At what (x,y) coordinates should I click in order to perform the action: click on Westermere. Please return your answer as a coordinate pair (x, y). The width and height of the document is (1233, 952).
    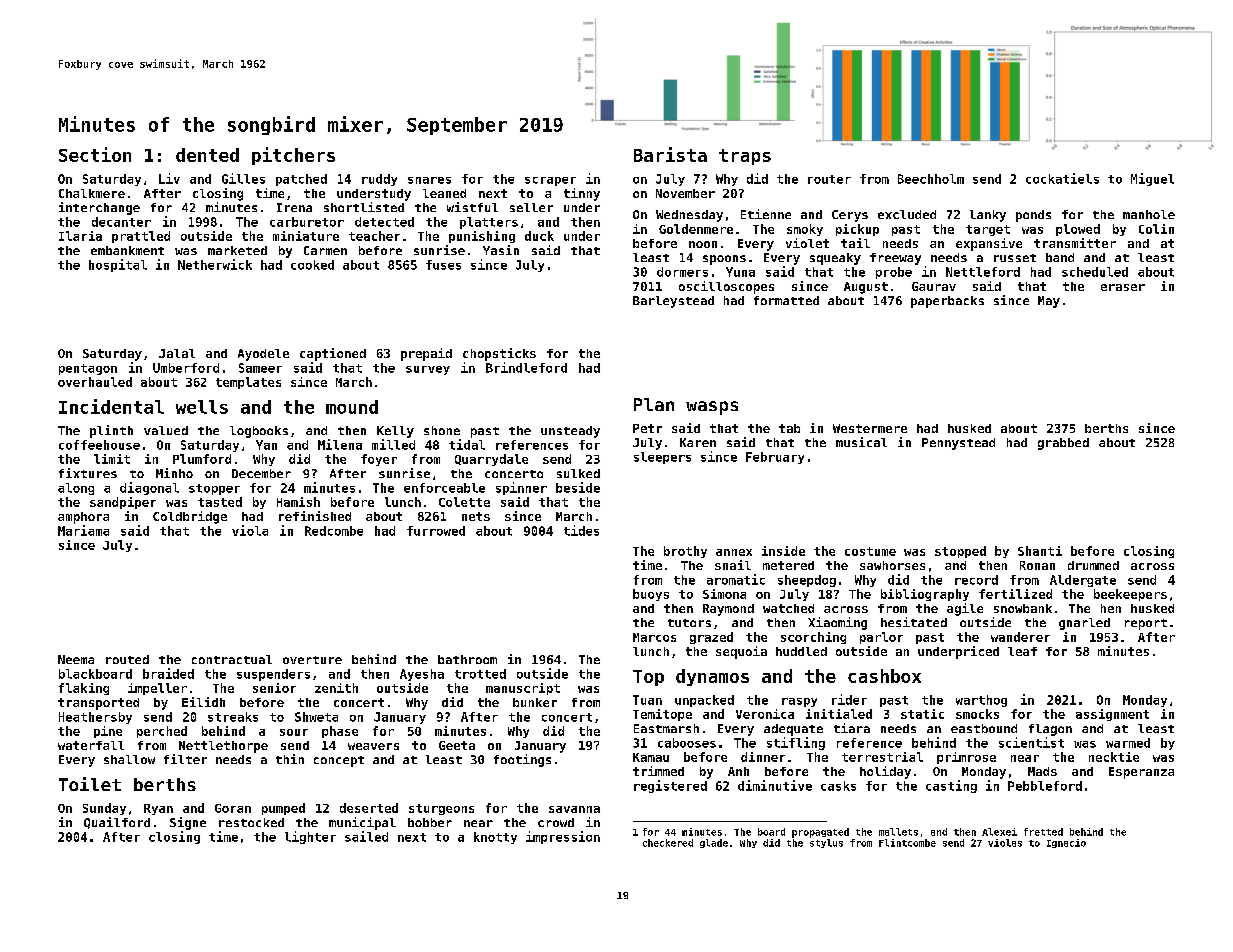
    Looking at the image, I should click on (870, 428).
